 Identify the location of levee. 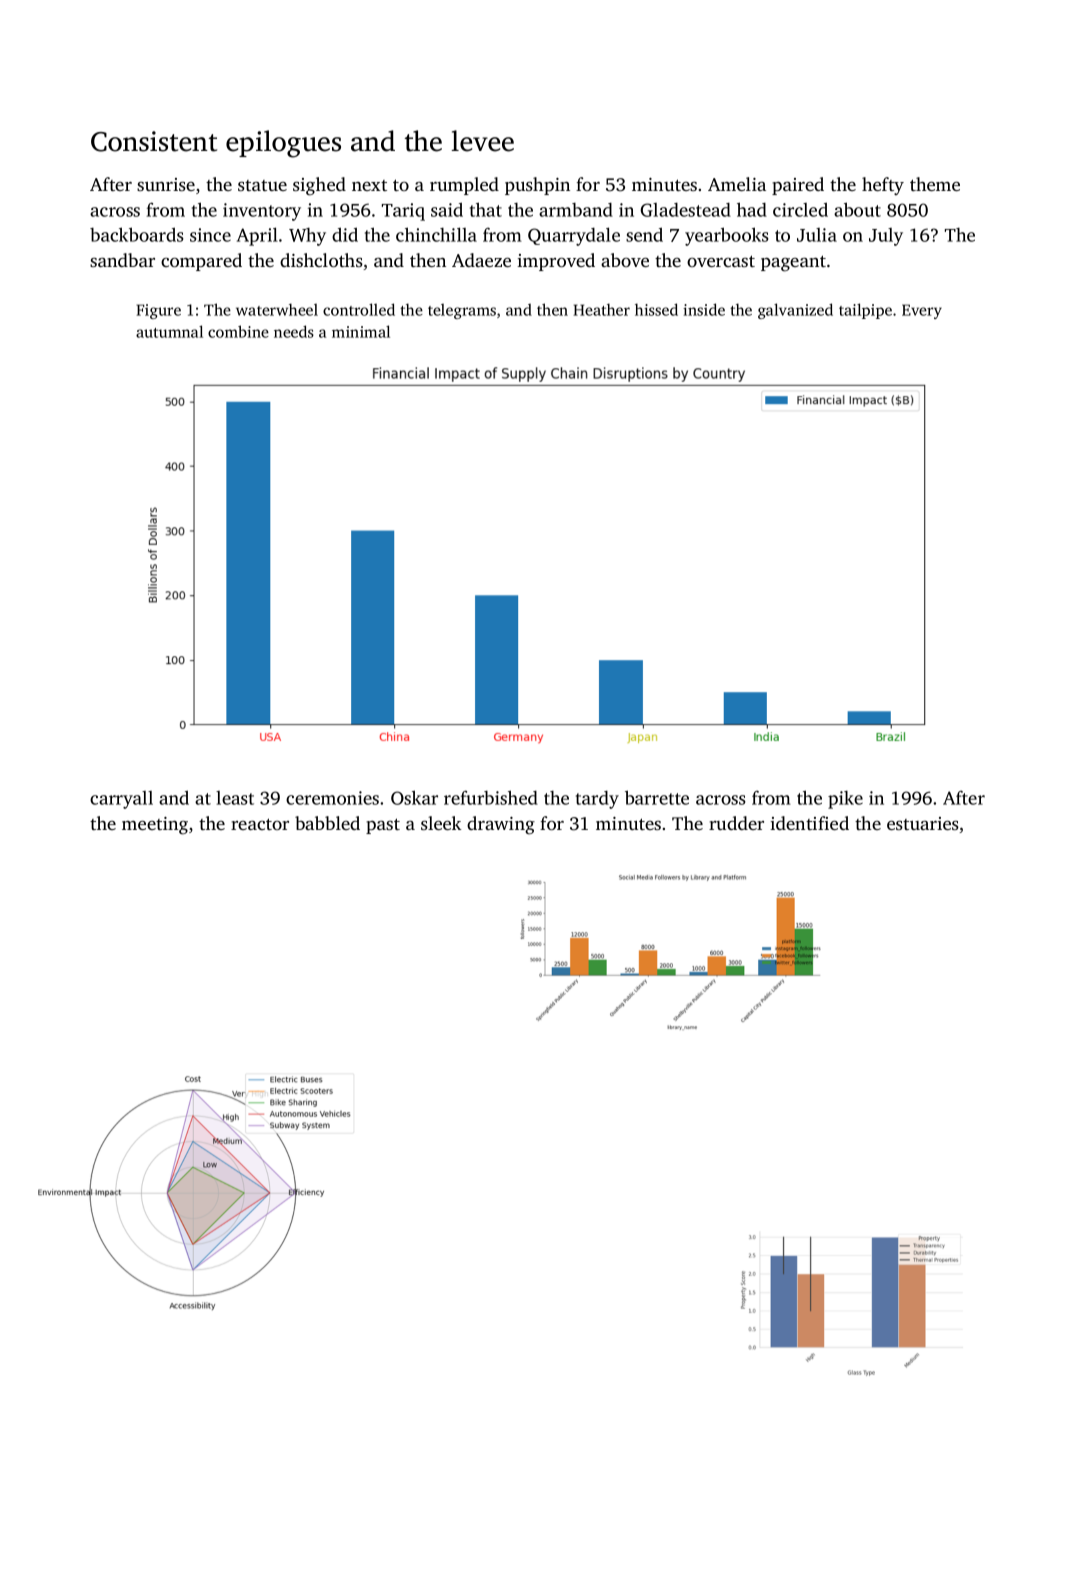
(482, 141).
